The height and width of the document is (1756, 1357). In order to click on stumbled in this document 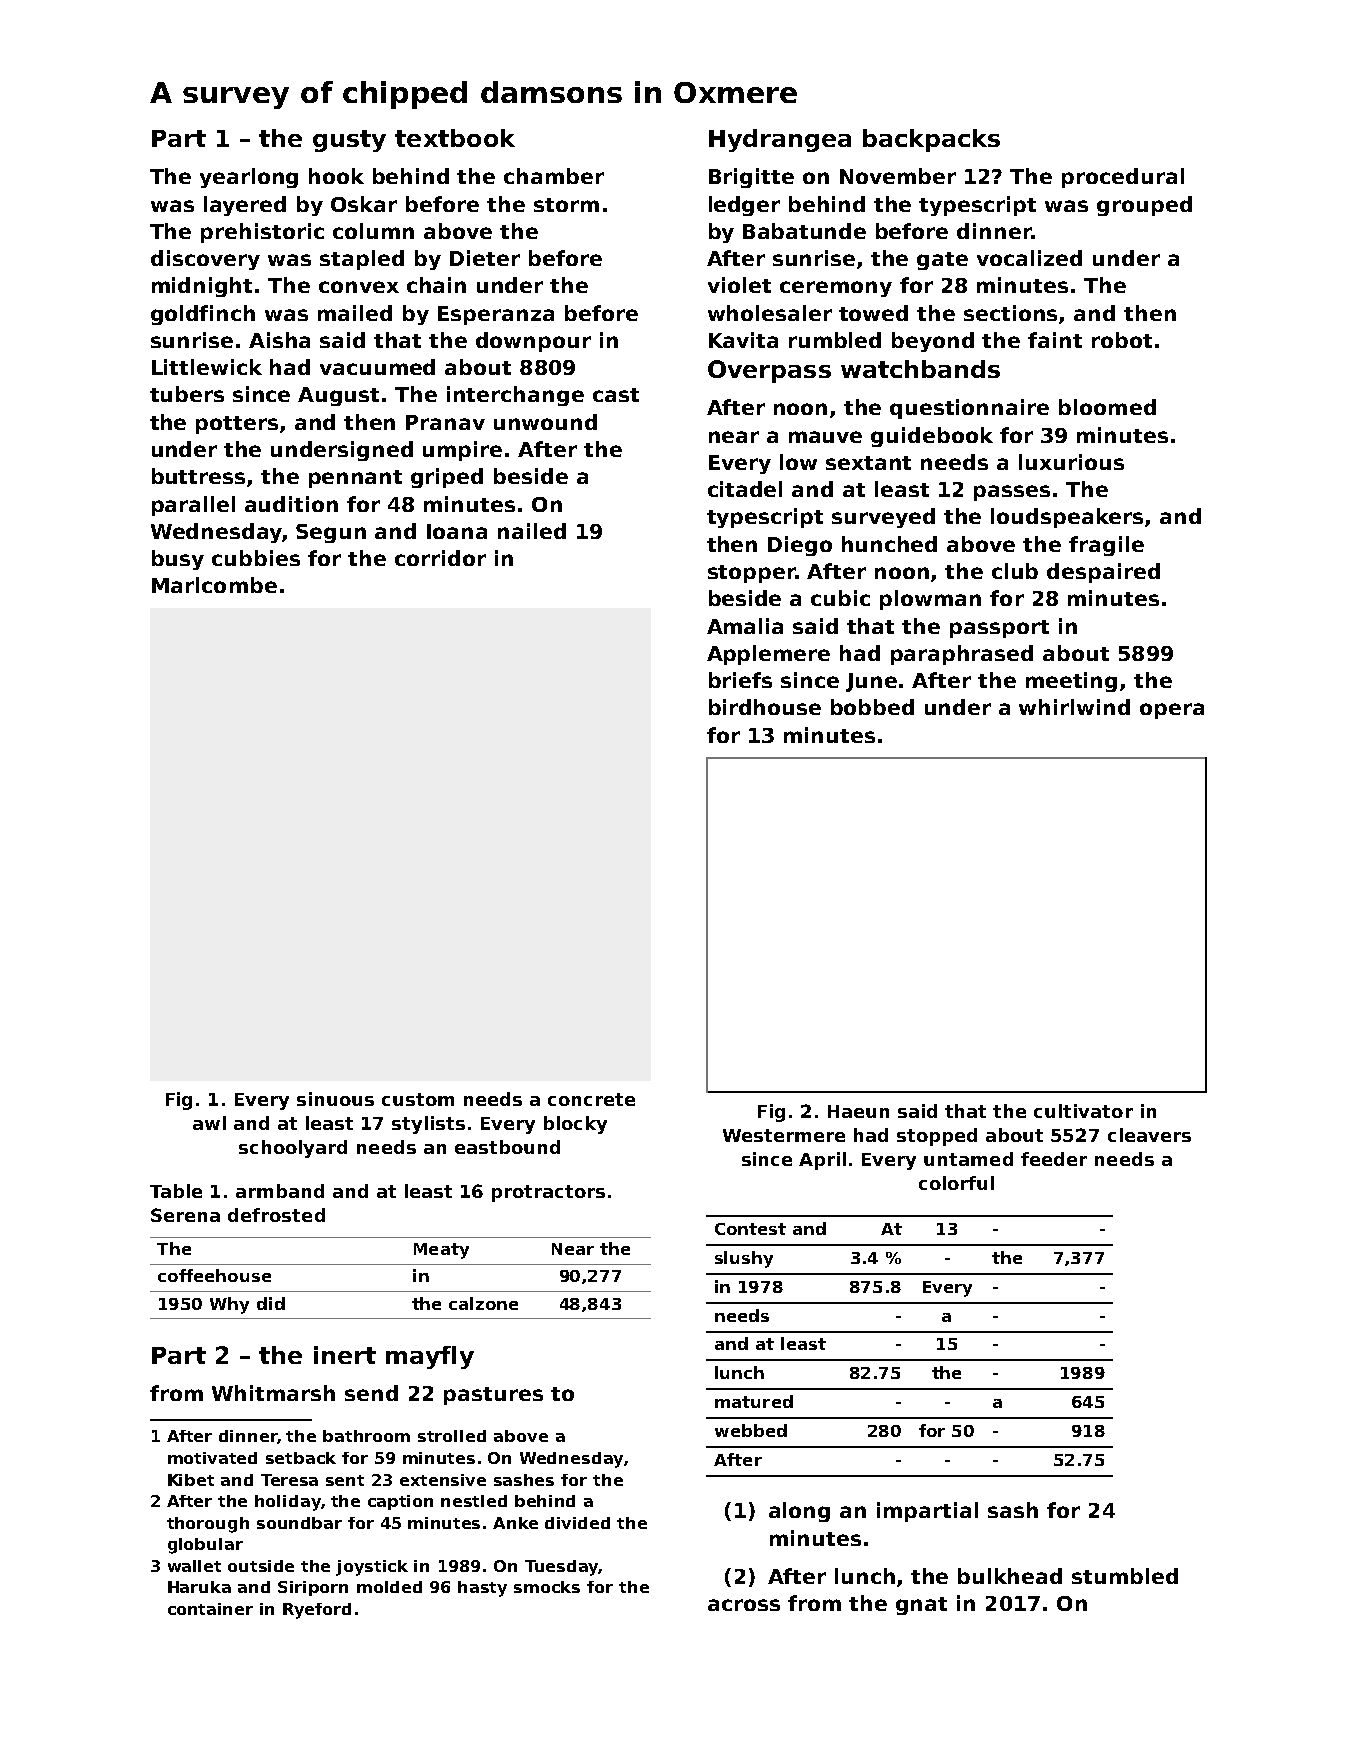, I will do `click(1125, 1576)`.
